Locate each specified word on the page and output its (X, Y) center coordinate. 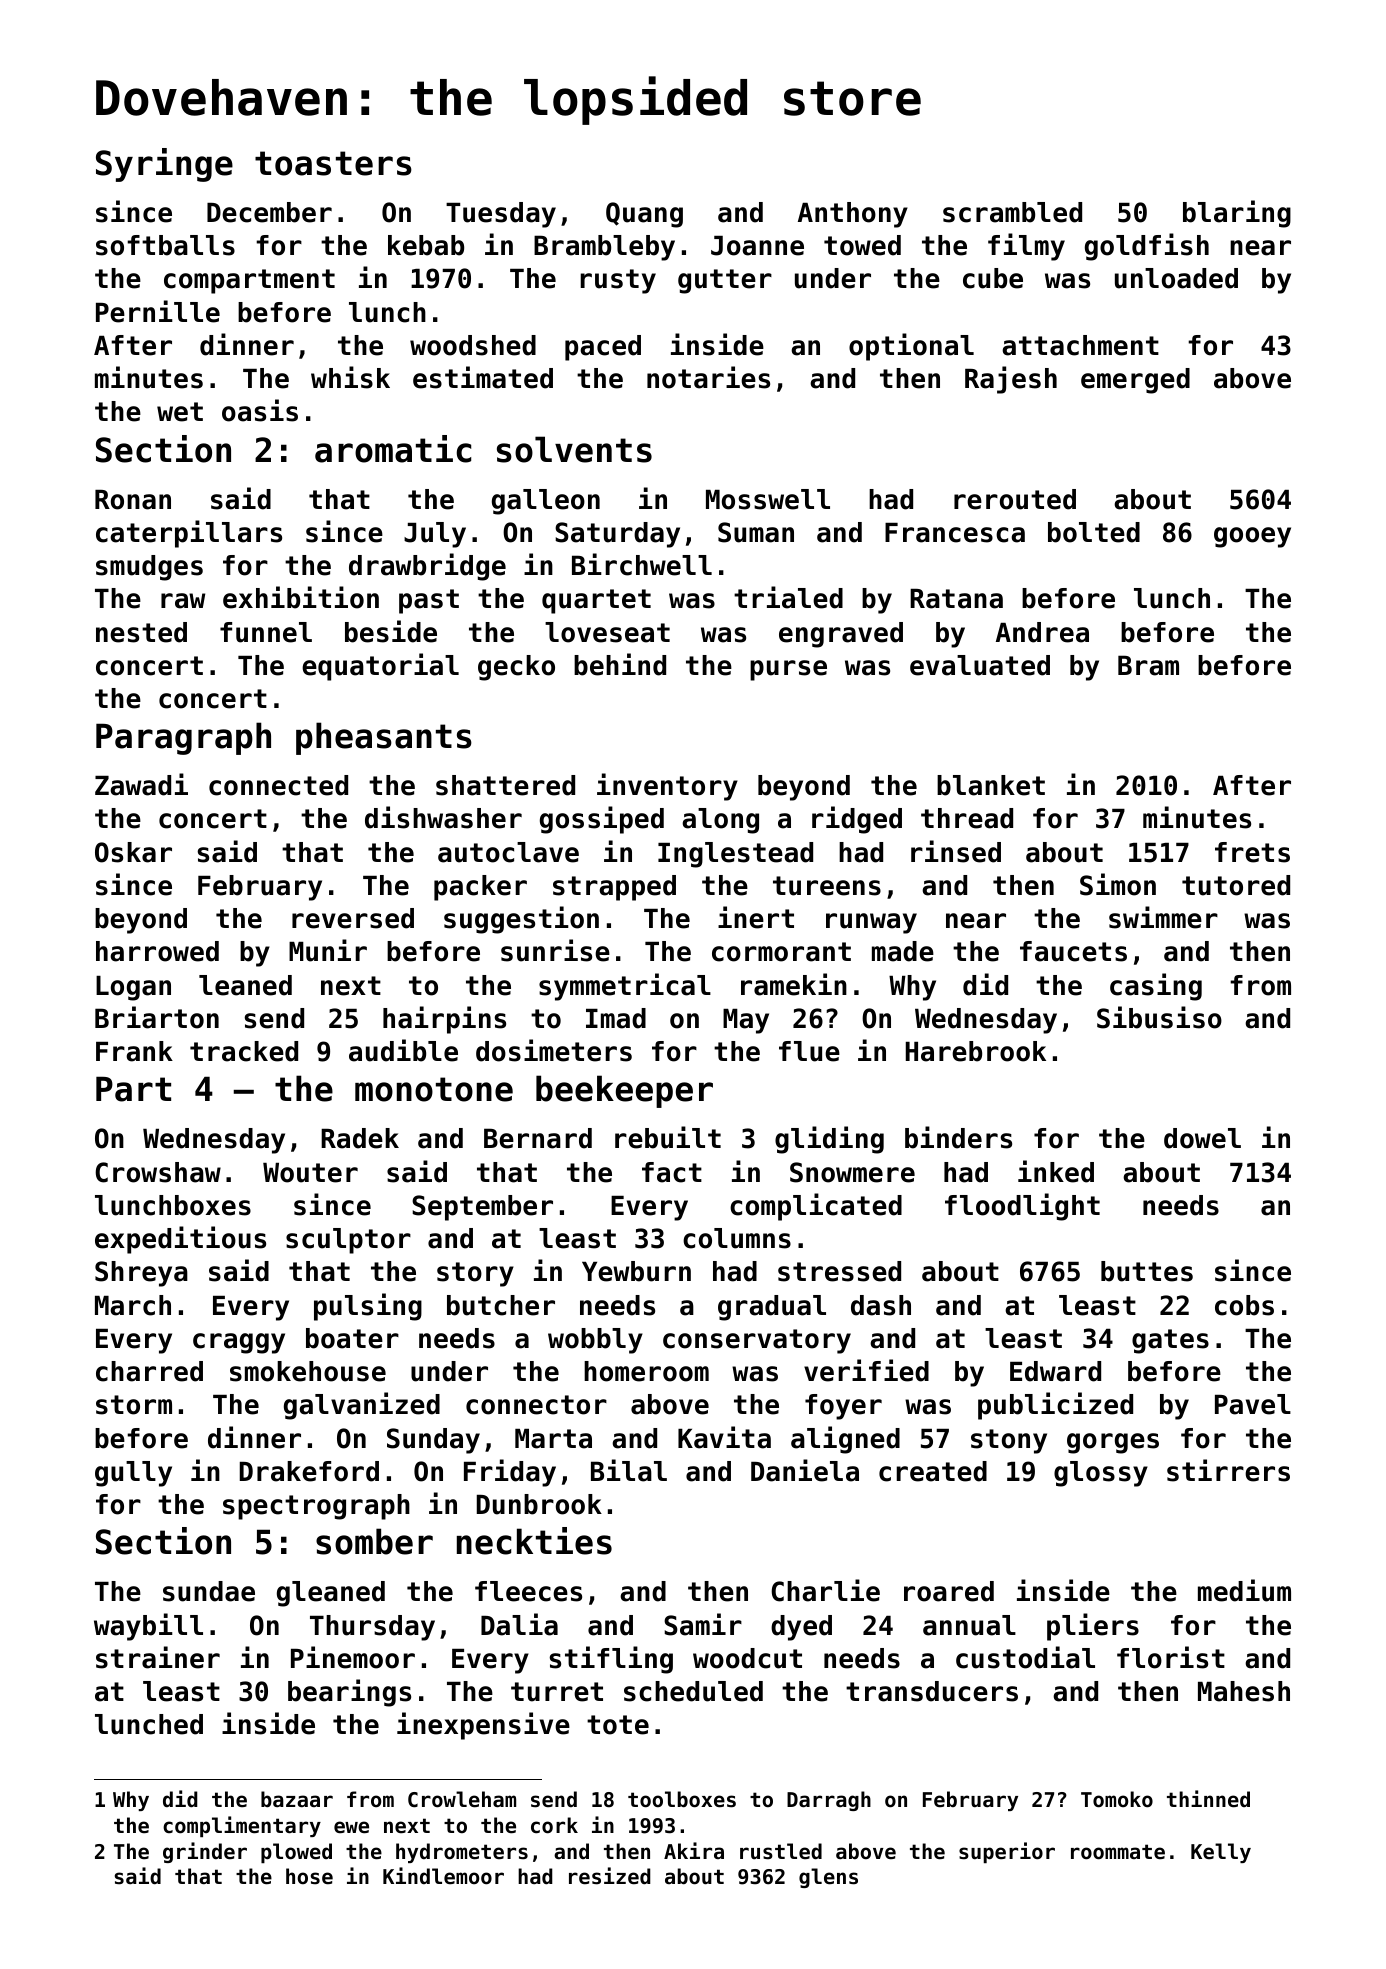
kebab (426, 245)
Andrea (1042, 632)
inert (756, 917)
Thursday (372, 1628)
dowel (1202, 1138)
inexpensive (483, 1726)
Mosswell (768, 499)
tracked (244, 1051)
